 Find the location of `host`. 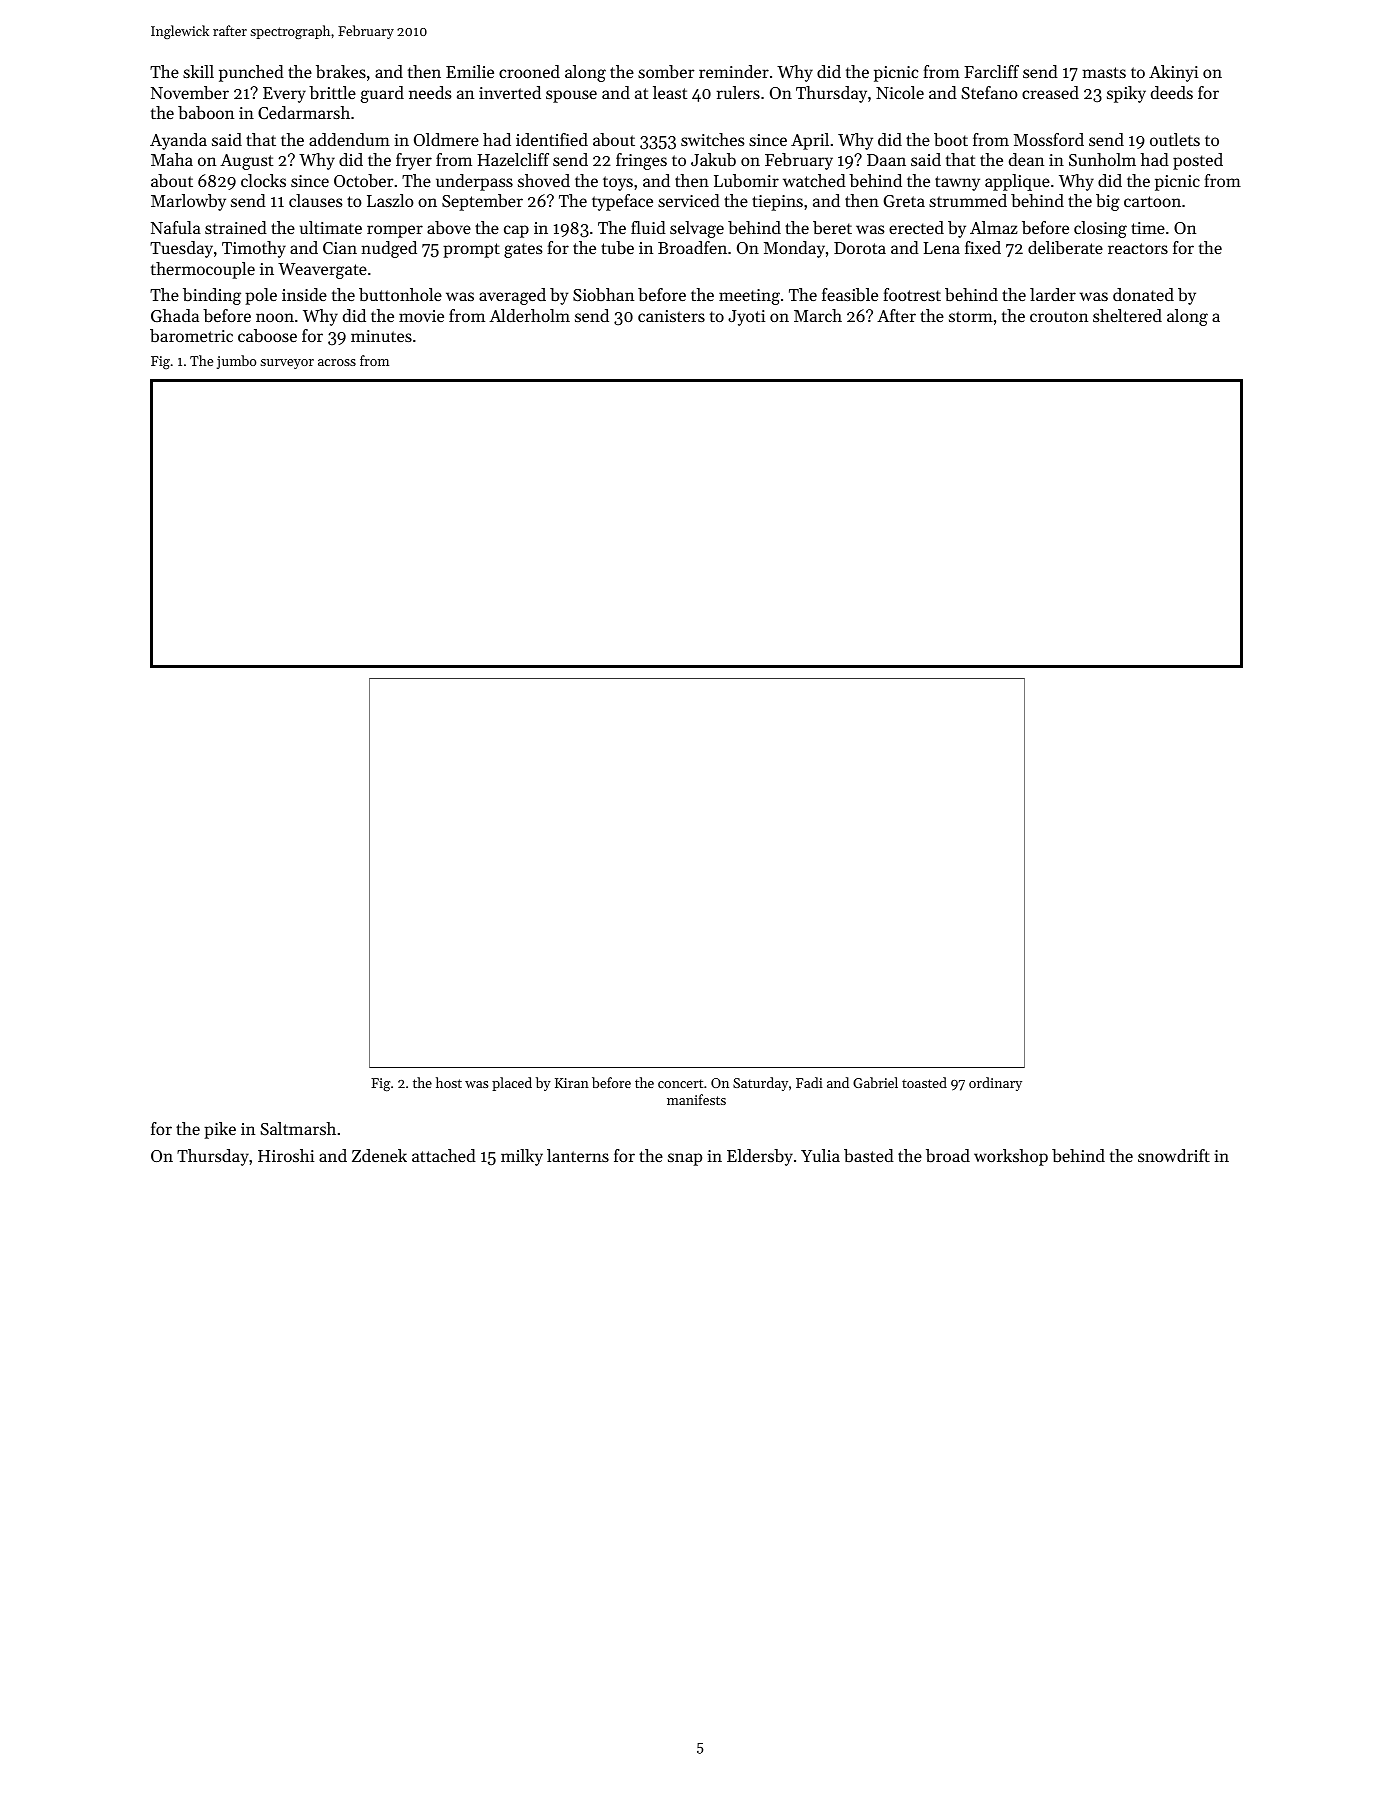

host is located at coordinates (449, 1082).
